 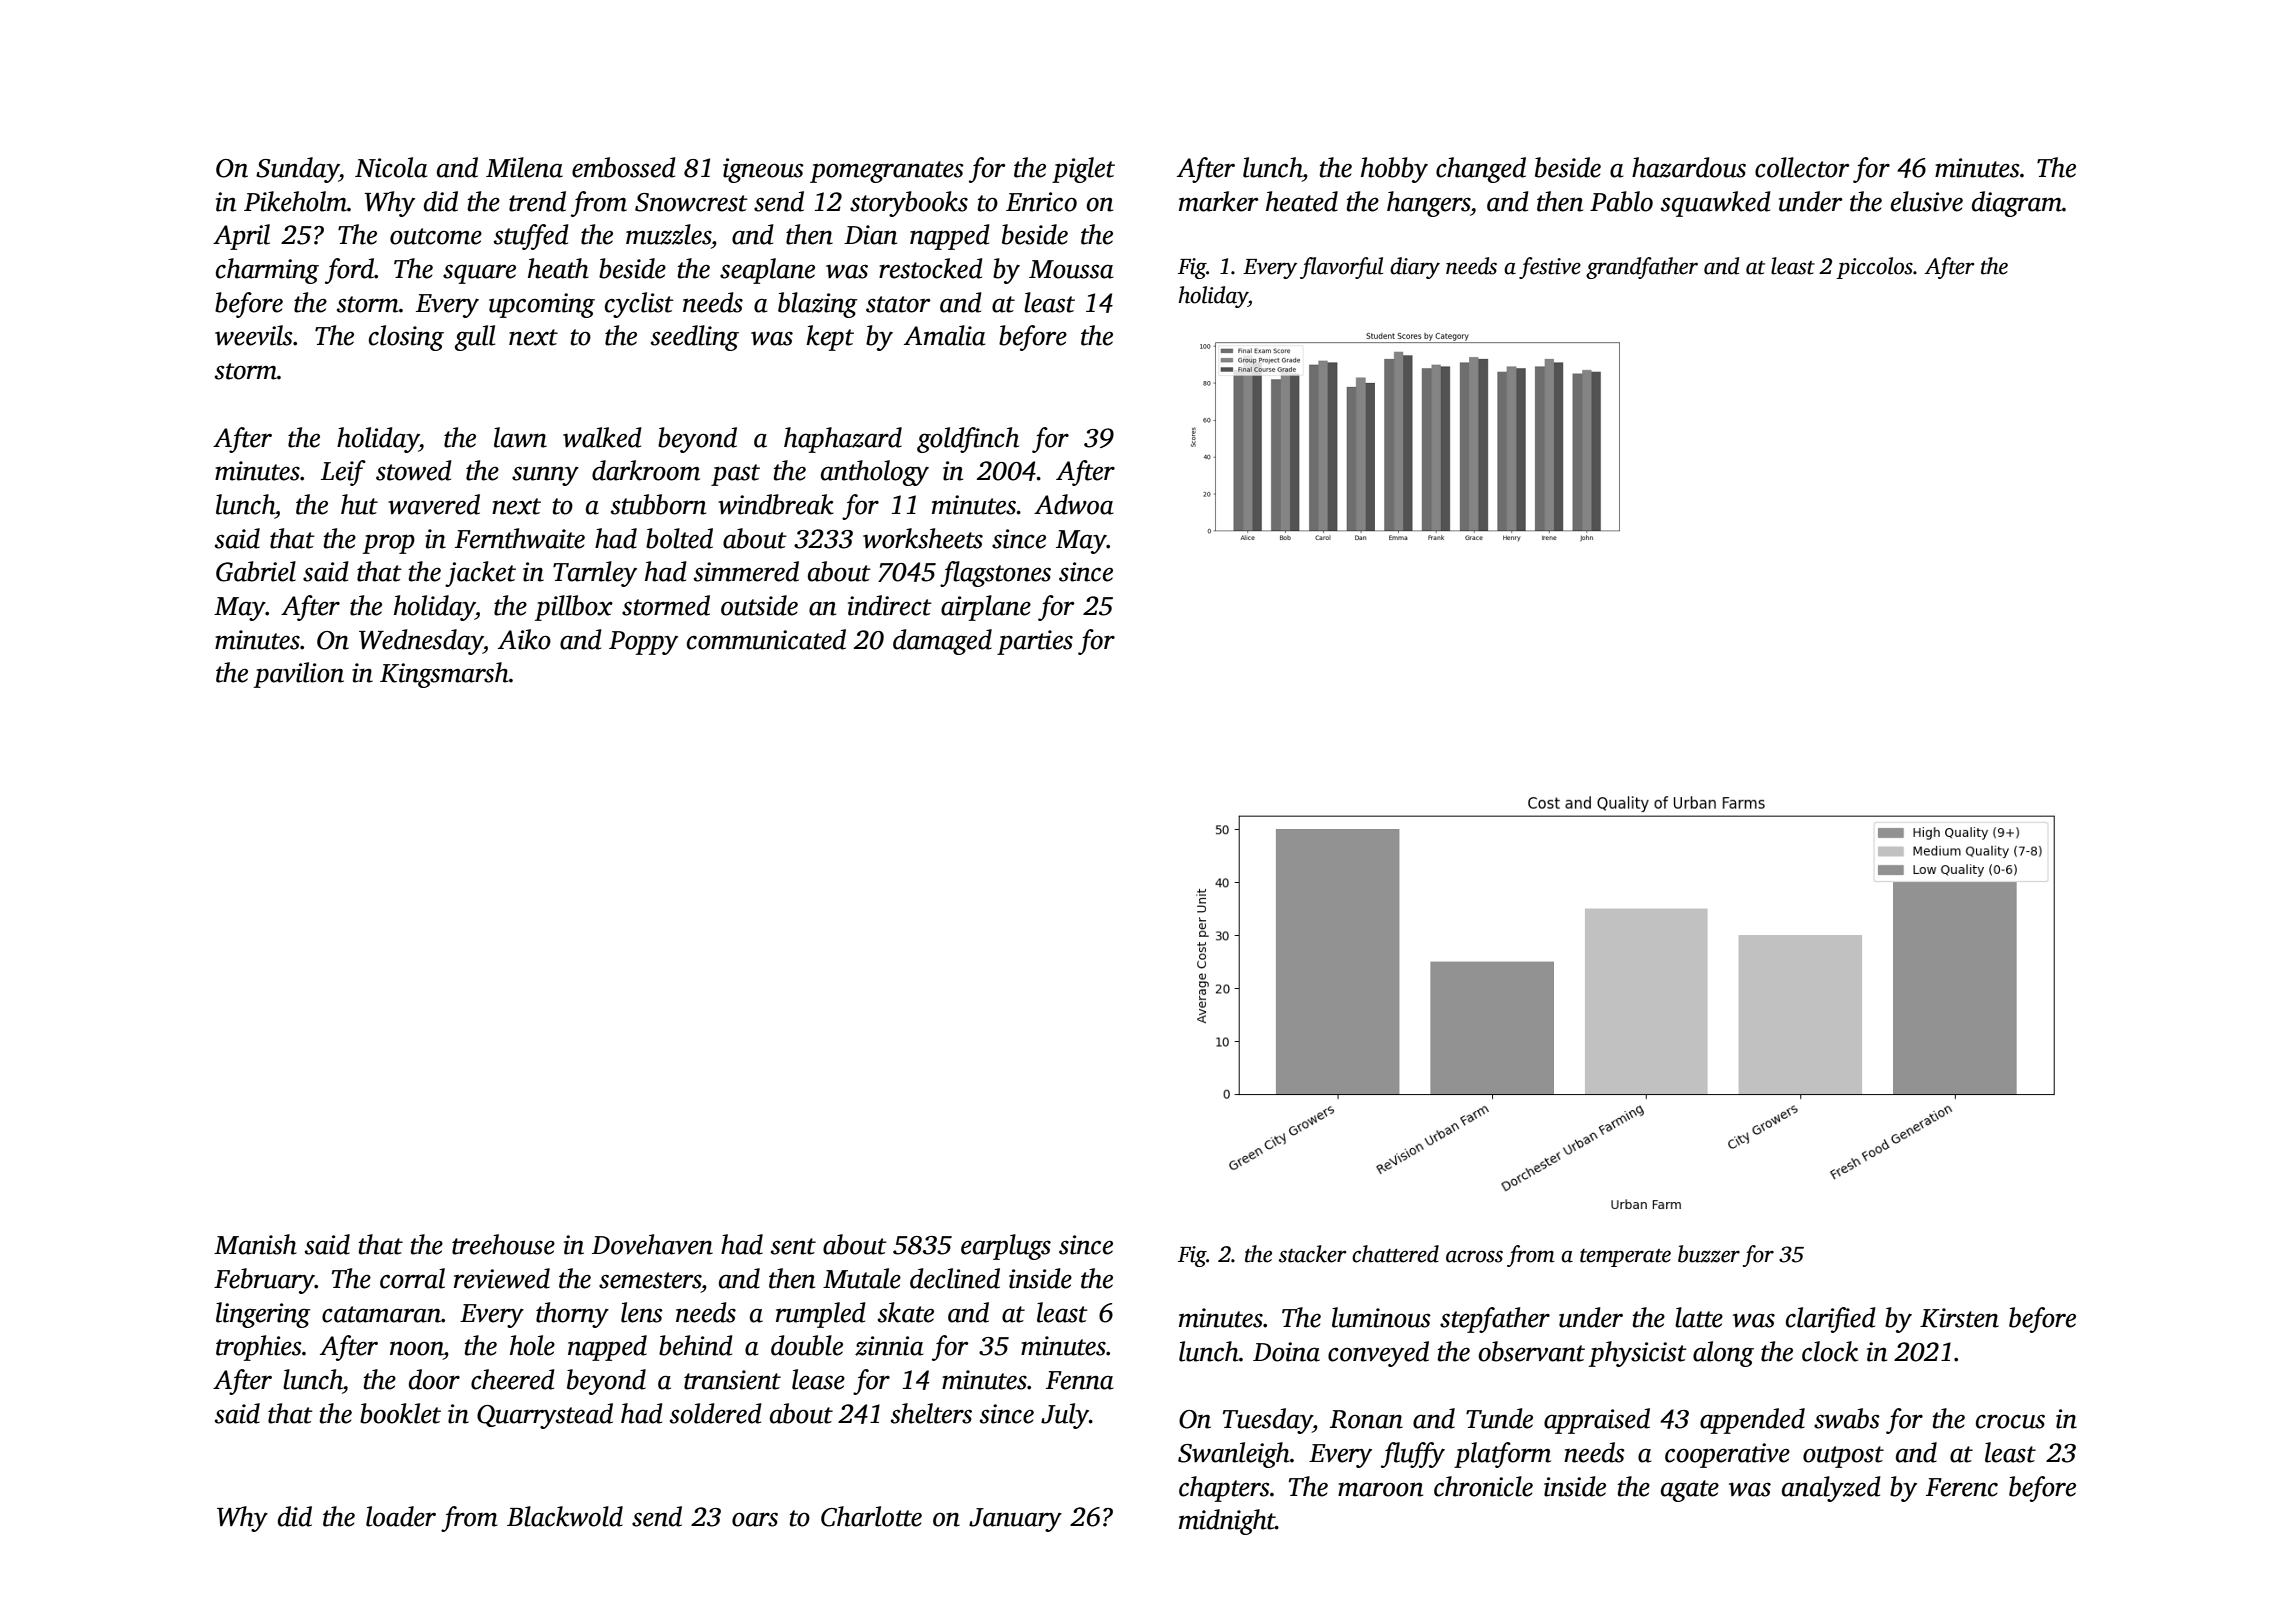 I want to click on piccolos, so click(x=1875, y=268).
